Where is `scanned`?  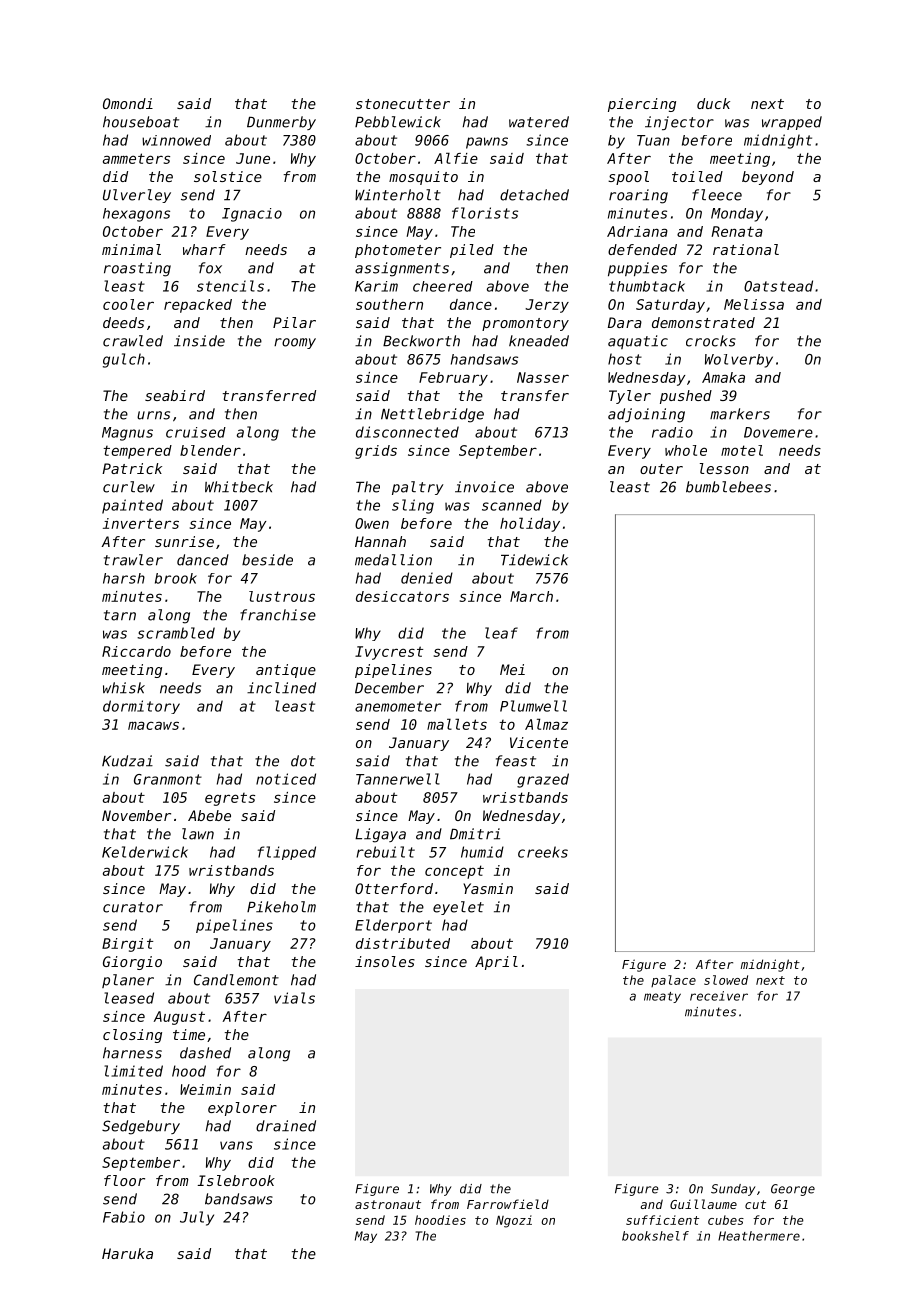 scanned is located at coordinates (512, 505).
